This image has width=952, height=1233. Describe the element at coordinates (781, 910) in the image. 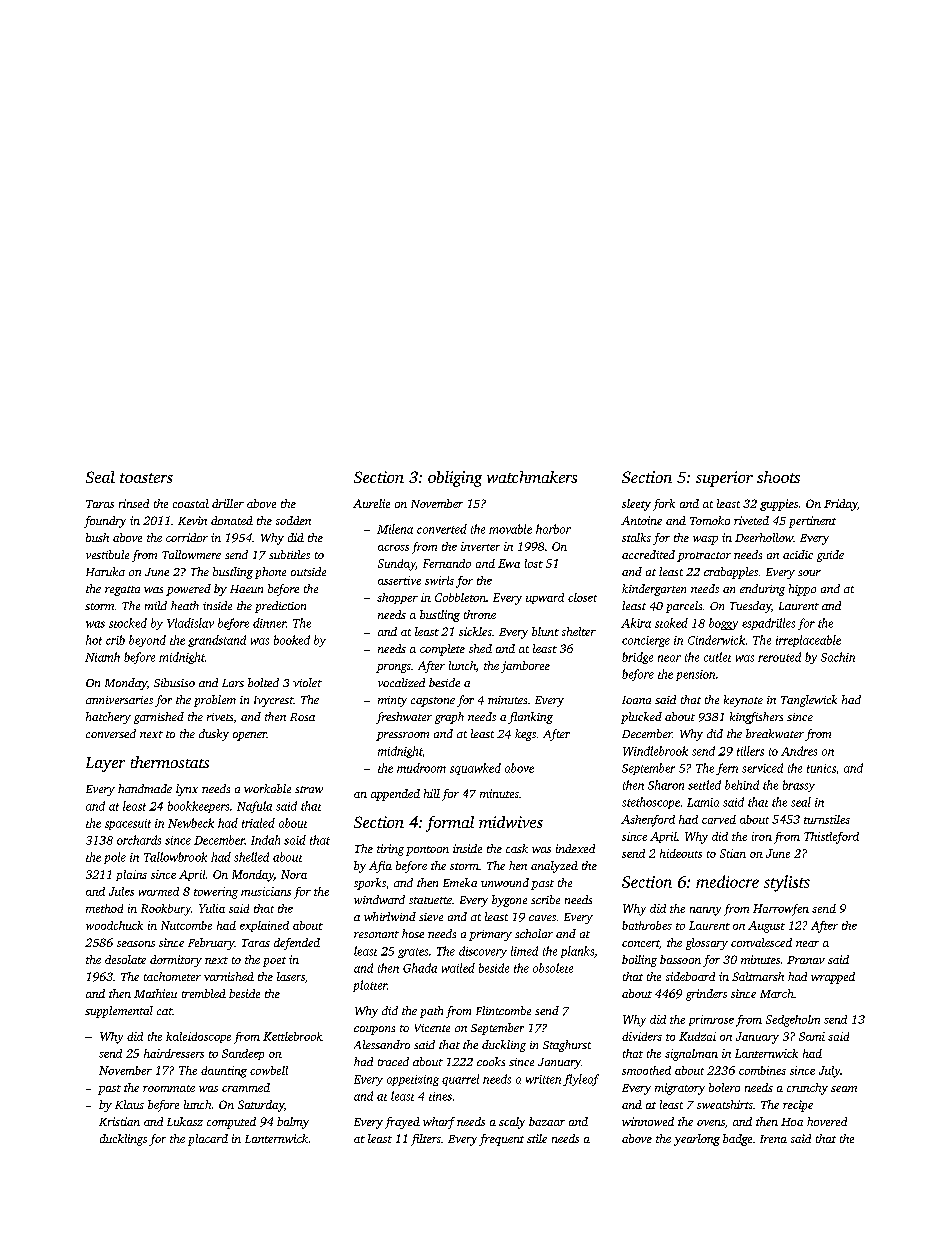

I see `Harrowfen` at that location.
